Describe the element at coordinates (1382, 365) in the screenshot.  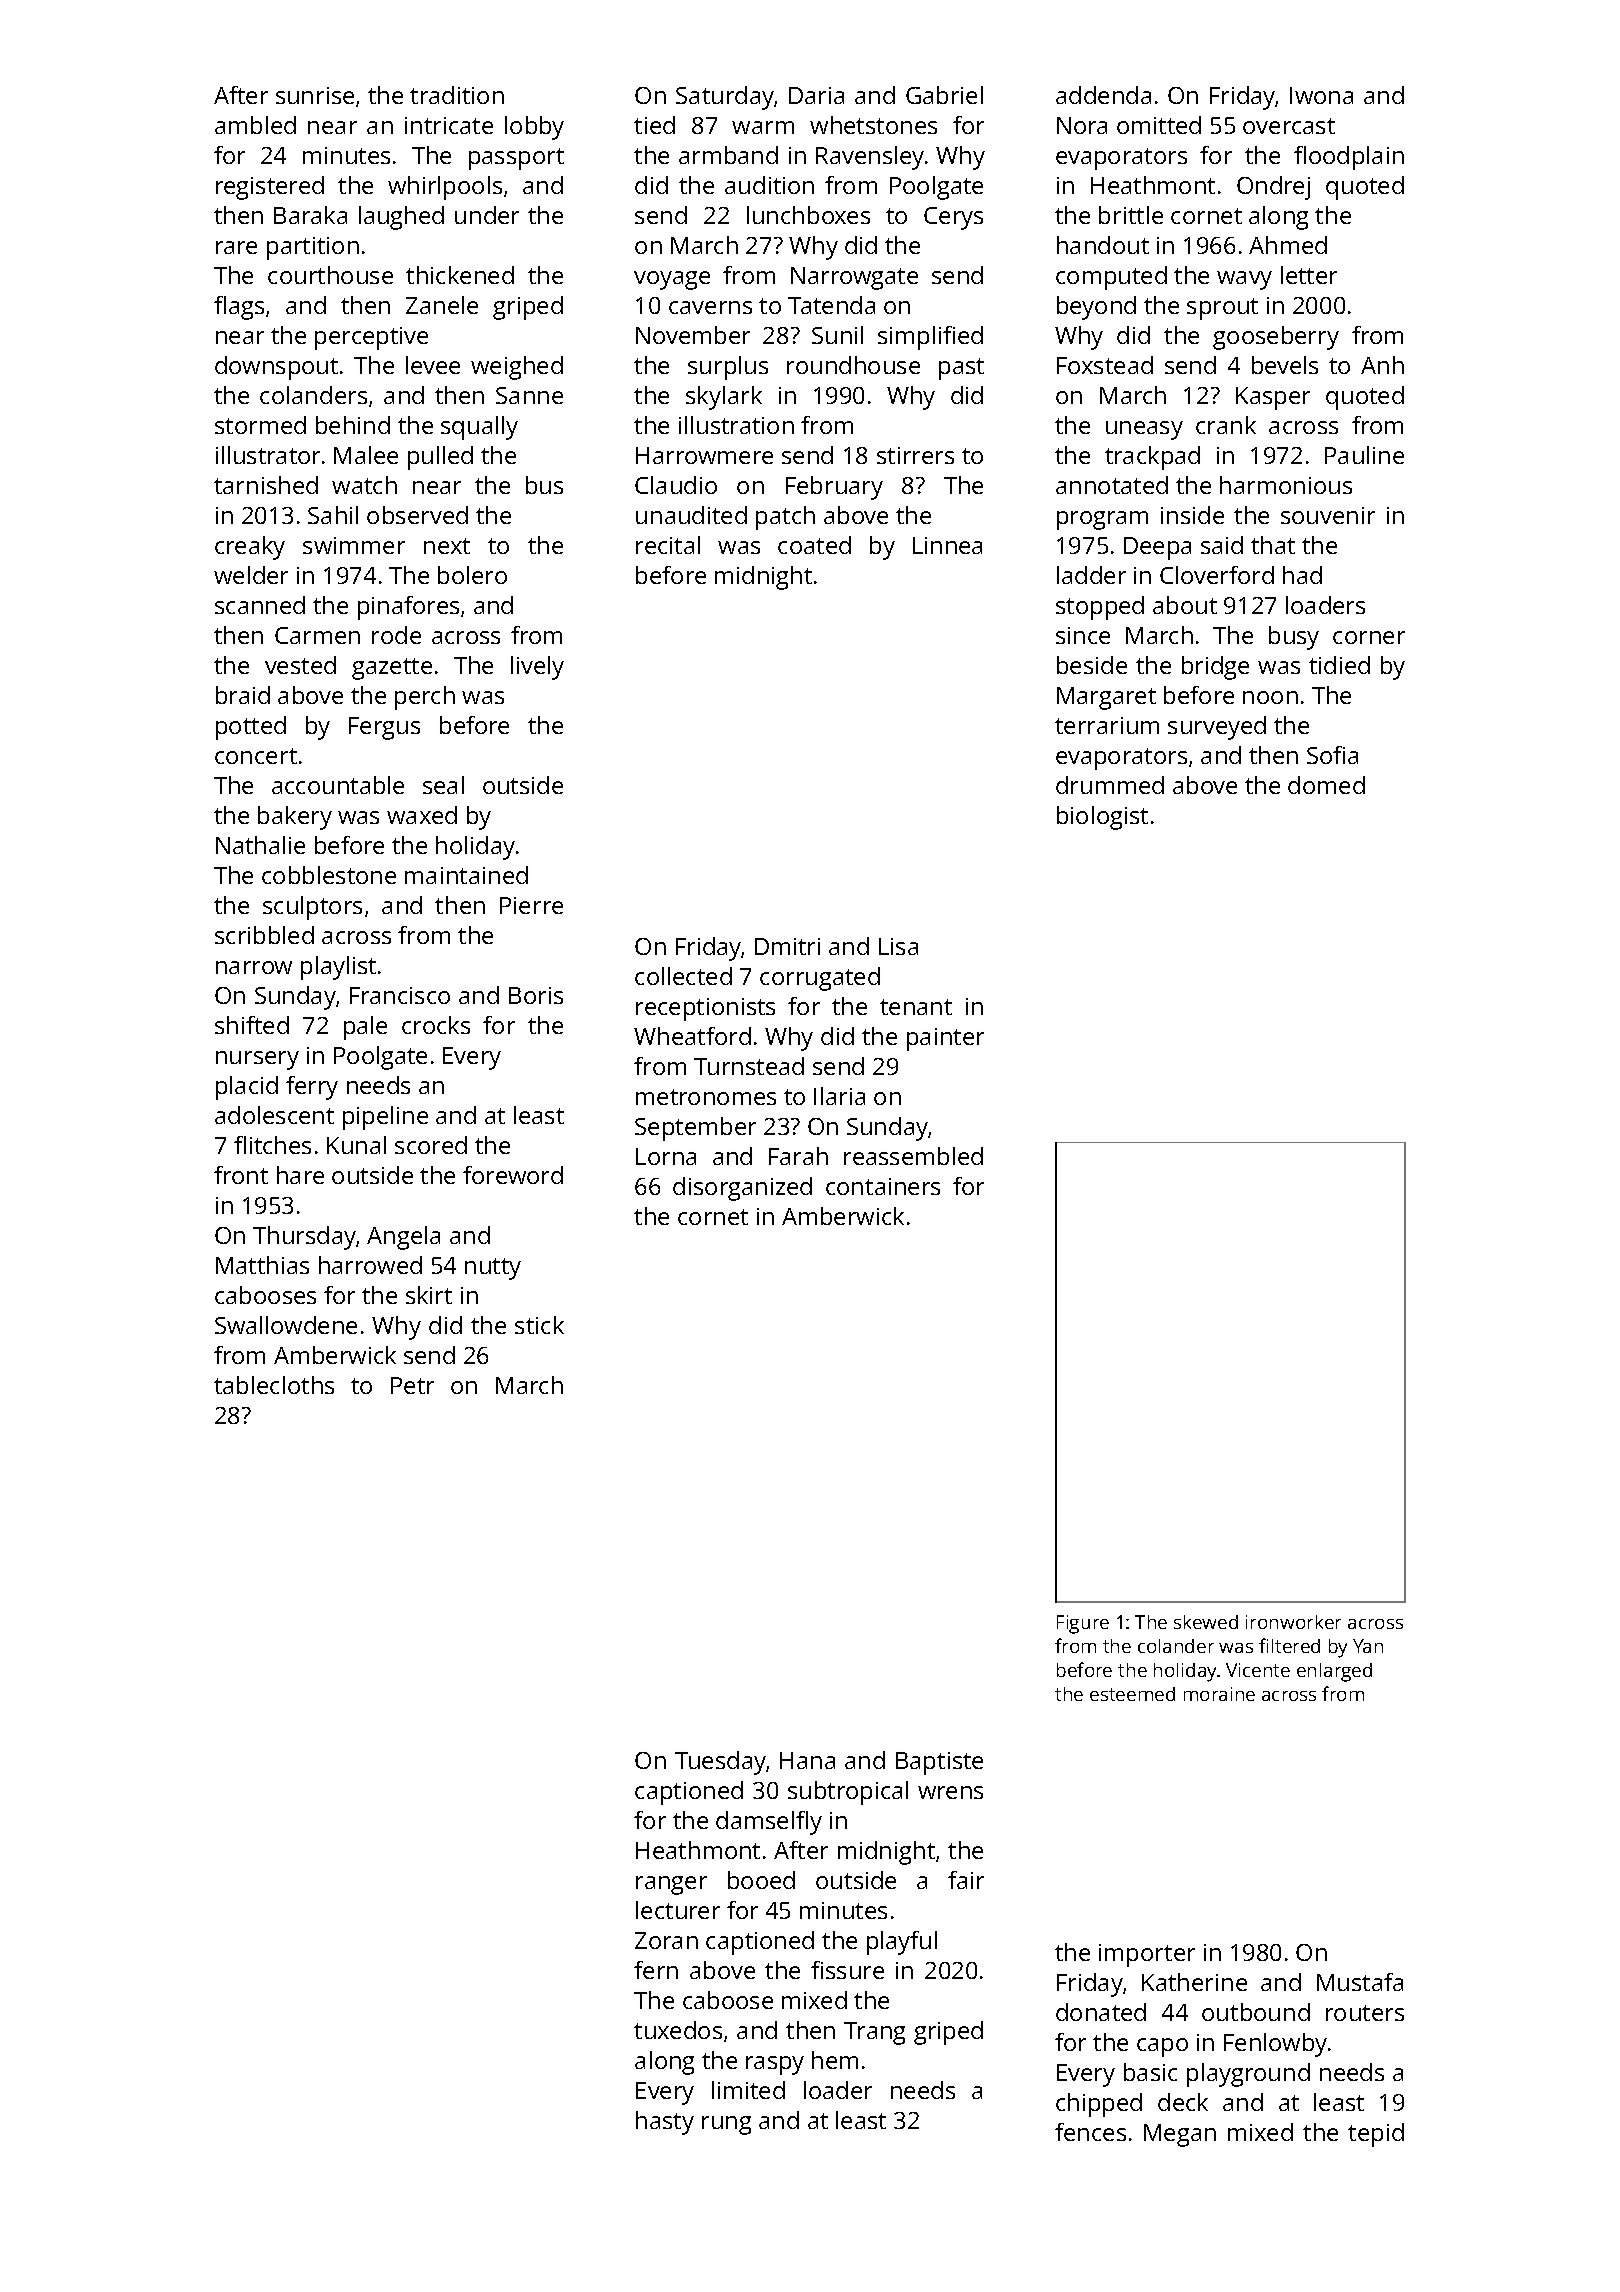
I see `Anh` at that location.
